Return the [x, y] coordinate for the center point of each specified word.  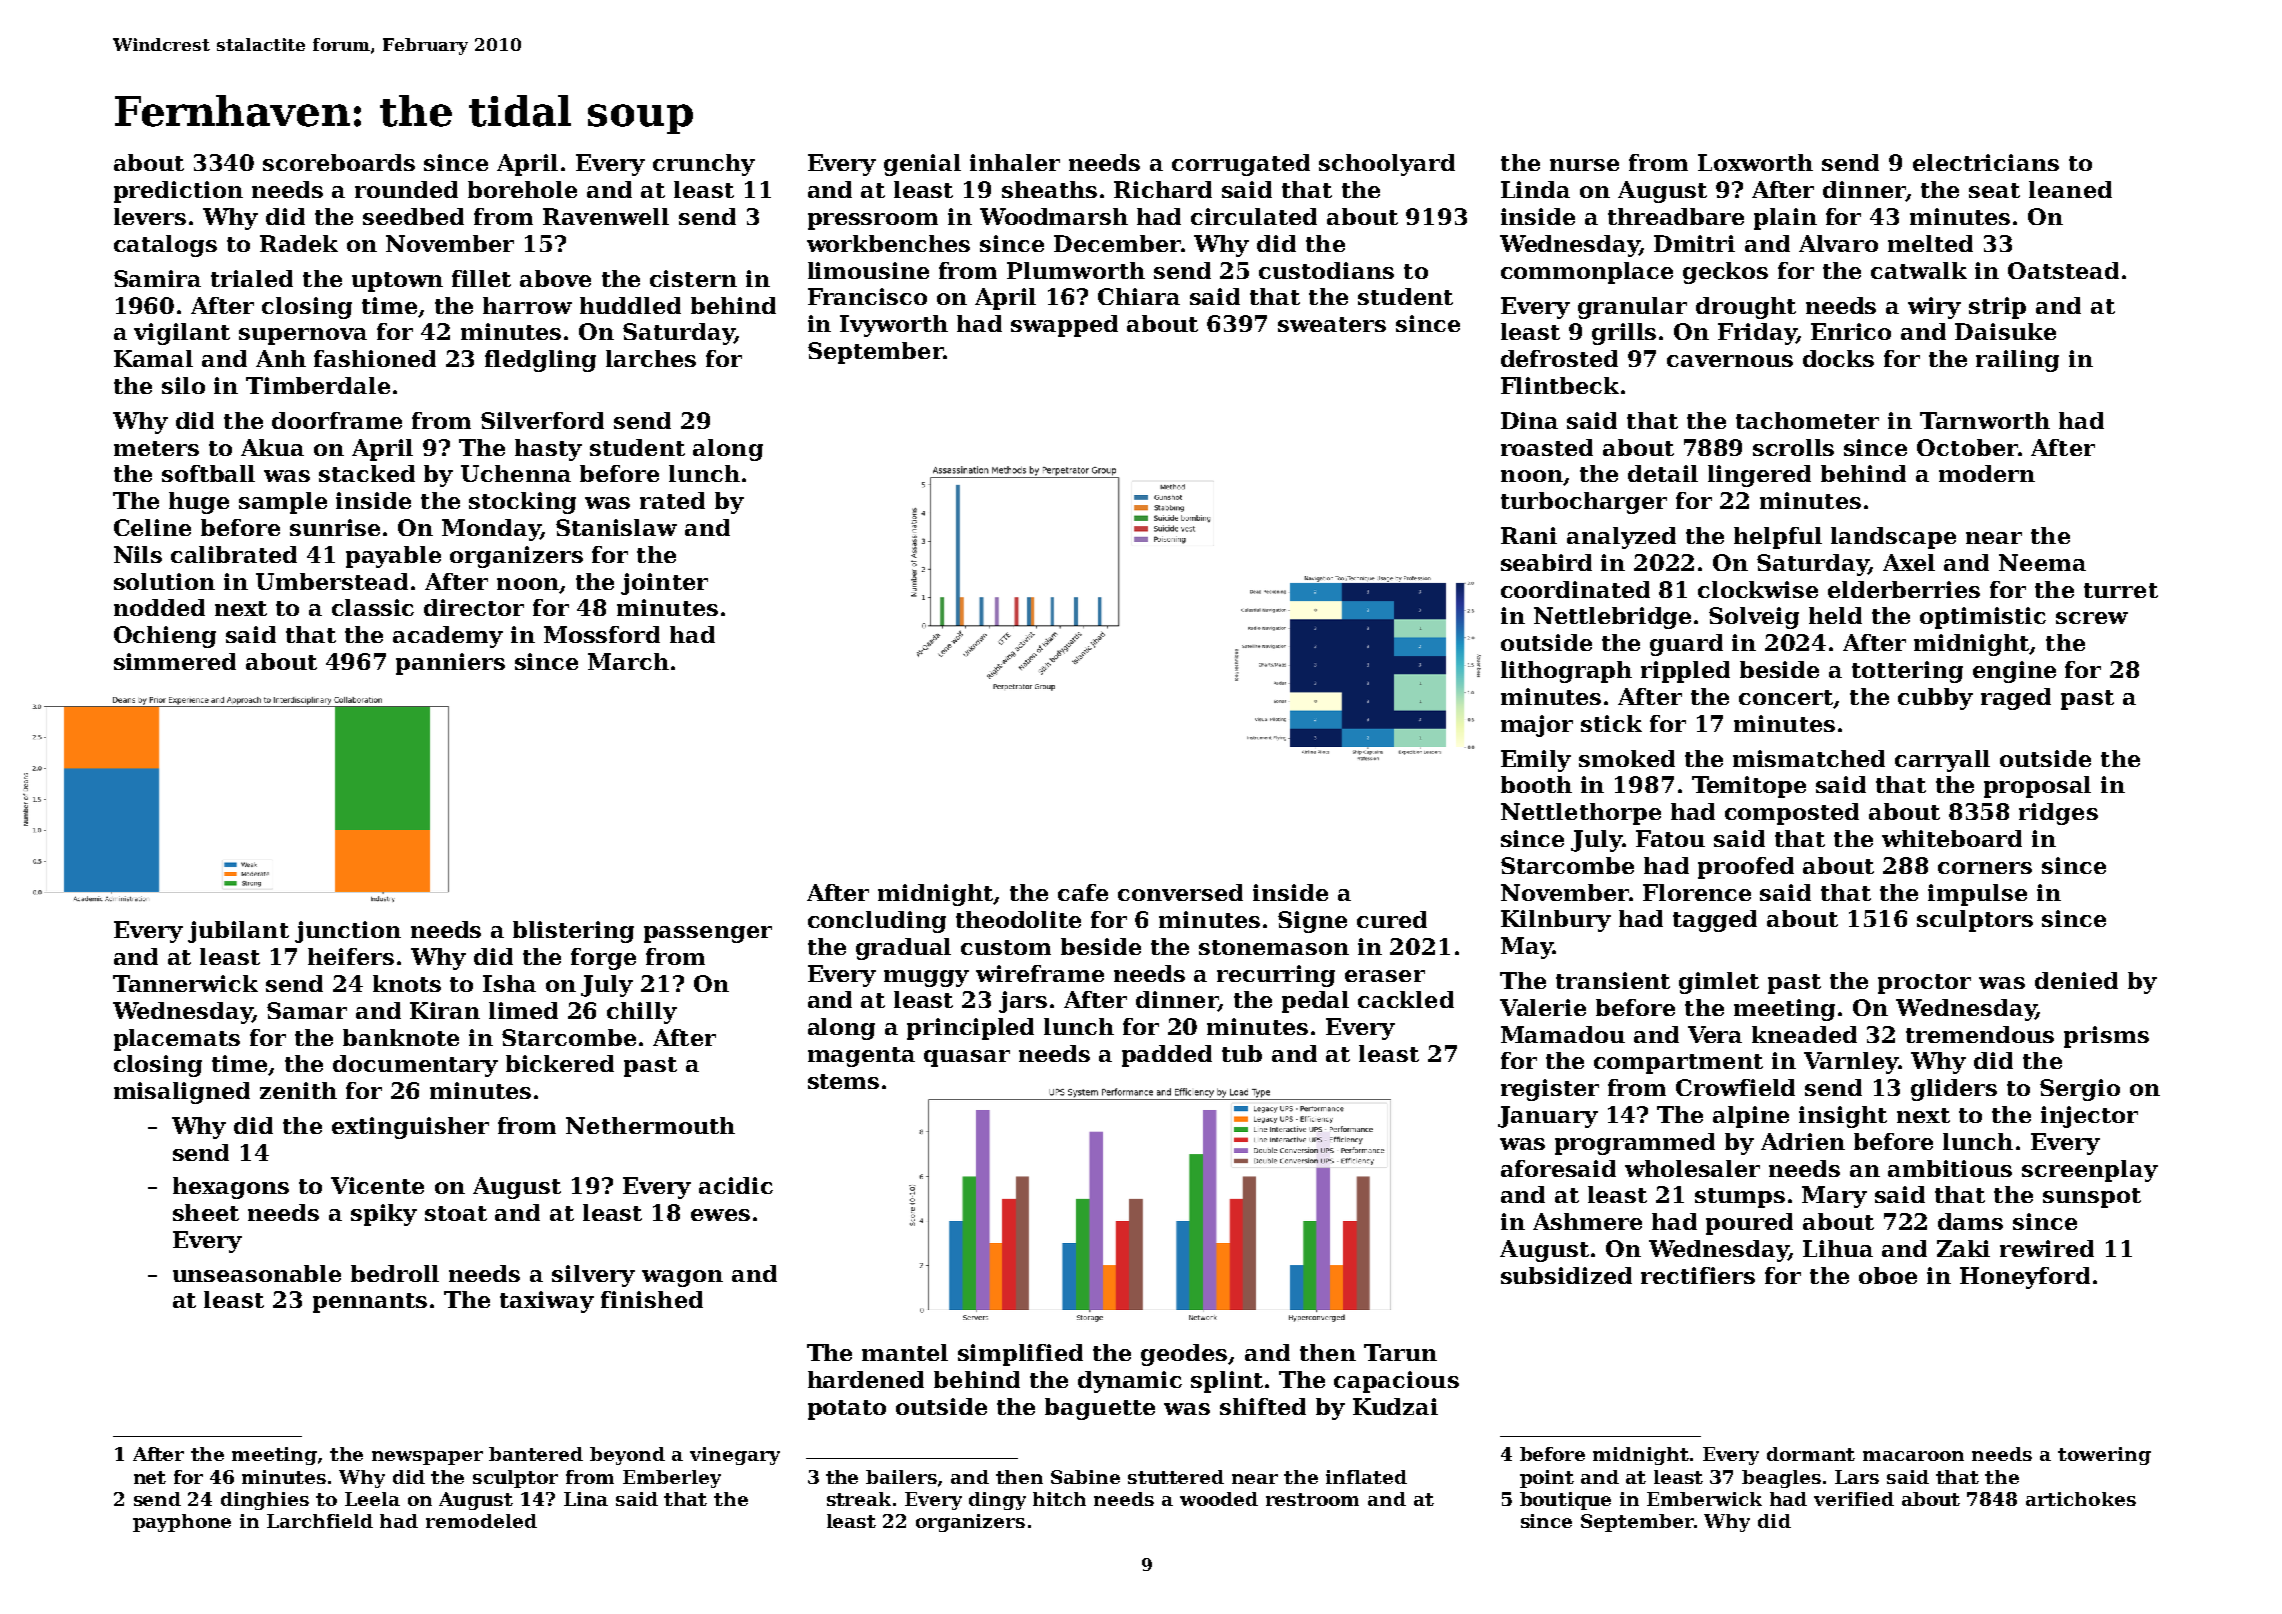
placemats [177, 1040]
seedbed [413, 216]
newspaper [427, 1458]
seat [1994, 190]
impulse [1977, 895]
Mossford [602, 634]
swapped [1064, 326]
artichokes [2081, 1499]
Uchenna [516, 473]
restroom [1312, 1499]
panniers [450, 664]
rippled [1685, 672]
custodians [1326, 270]
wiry [1934, 308]
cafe [1083, 892]
